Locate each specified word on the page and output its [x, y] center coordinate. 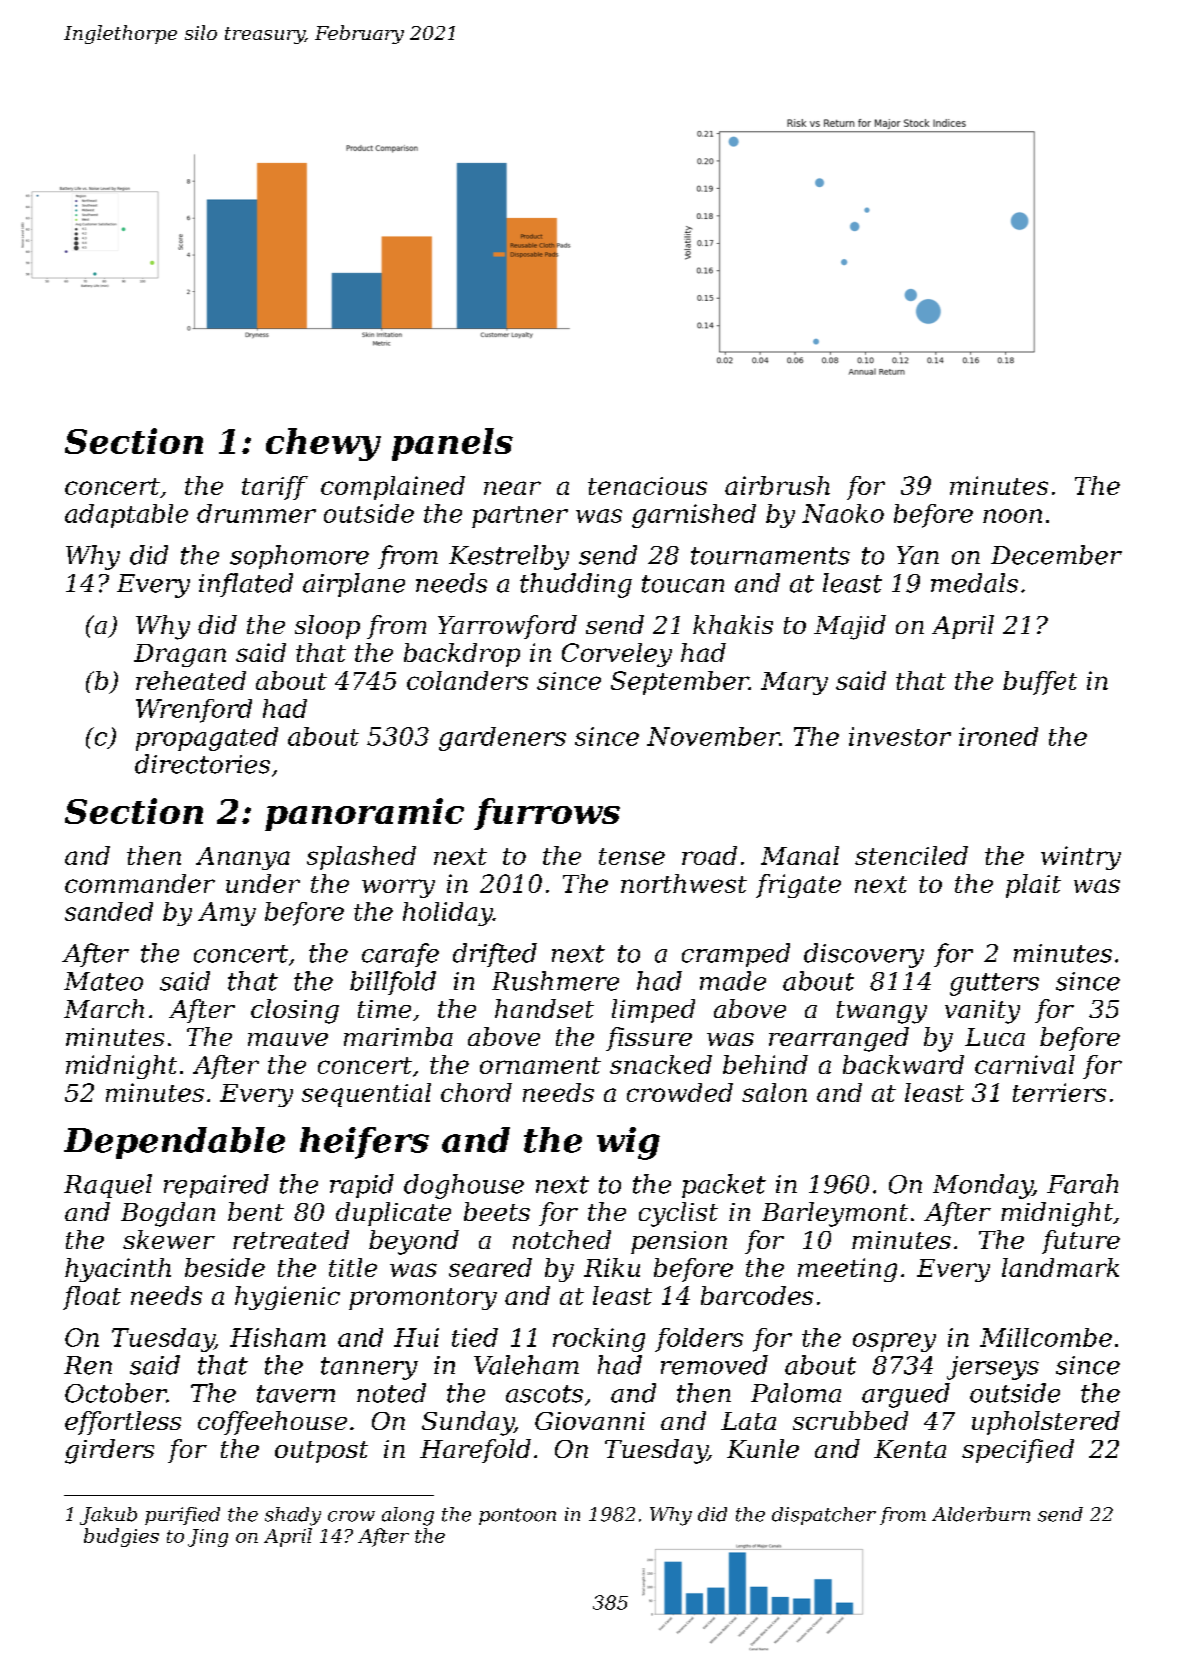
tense [632, 856]
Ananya [243, 858]
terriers [1059, 1092]
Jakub [108, 1516]
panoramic [364, 814]
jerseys [993, 1368]
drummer [256, 513]
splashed [361, 858]
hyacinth [118, 1270]
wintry [1081, 858]
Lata [748, 1421]
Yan [918, 555]
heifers [364, 1143]
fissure [649, 1039]
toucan [683, 584]
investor [900, 736]
